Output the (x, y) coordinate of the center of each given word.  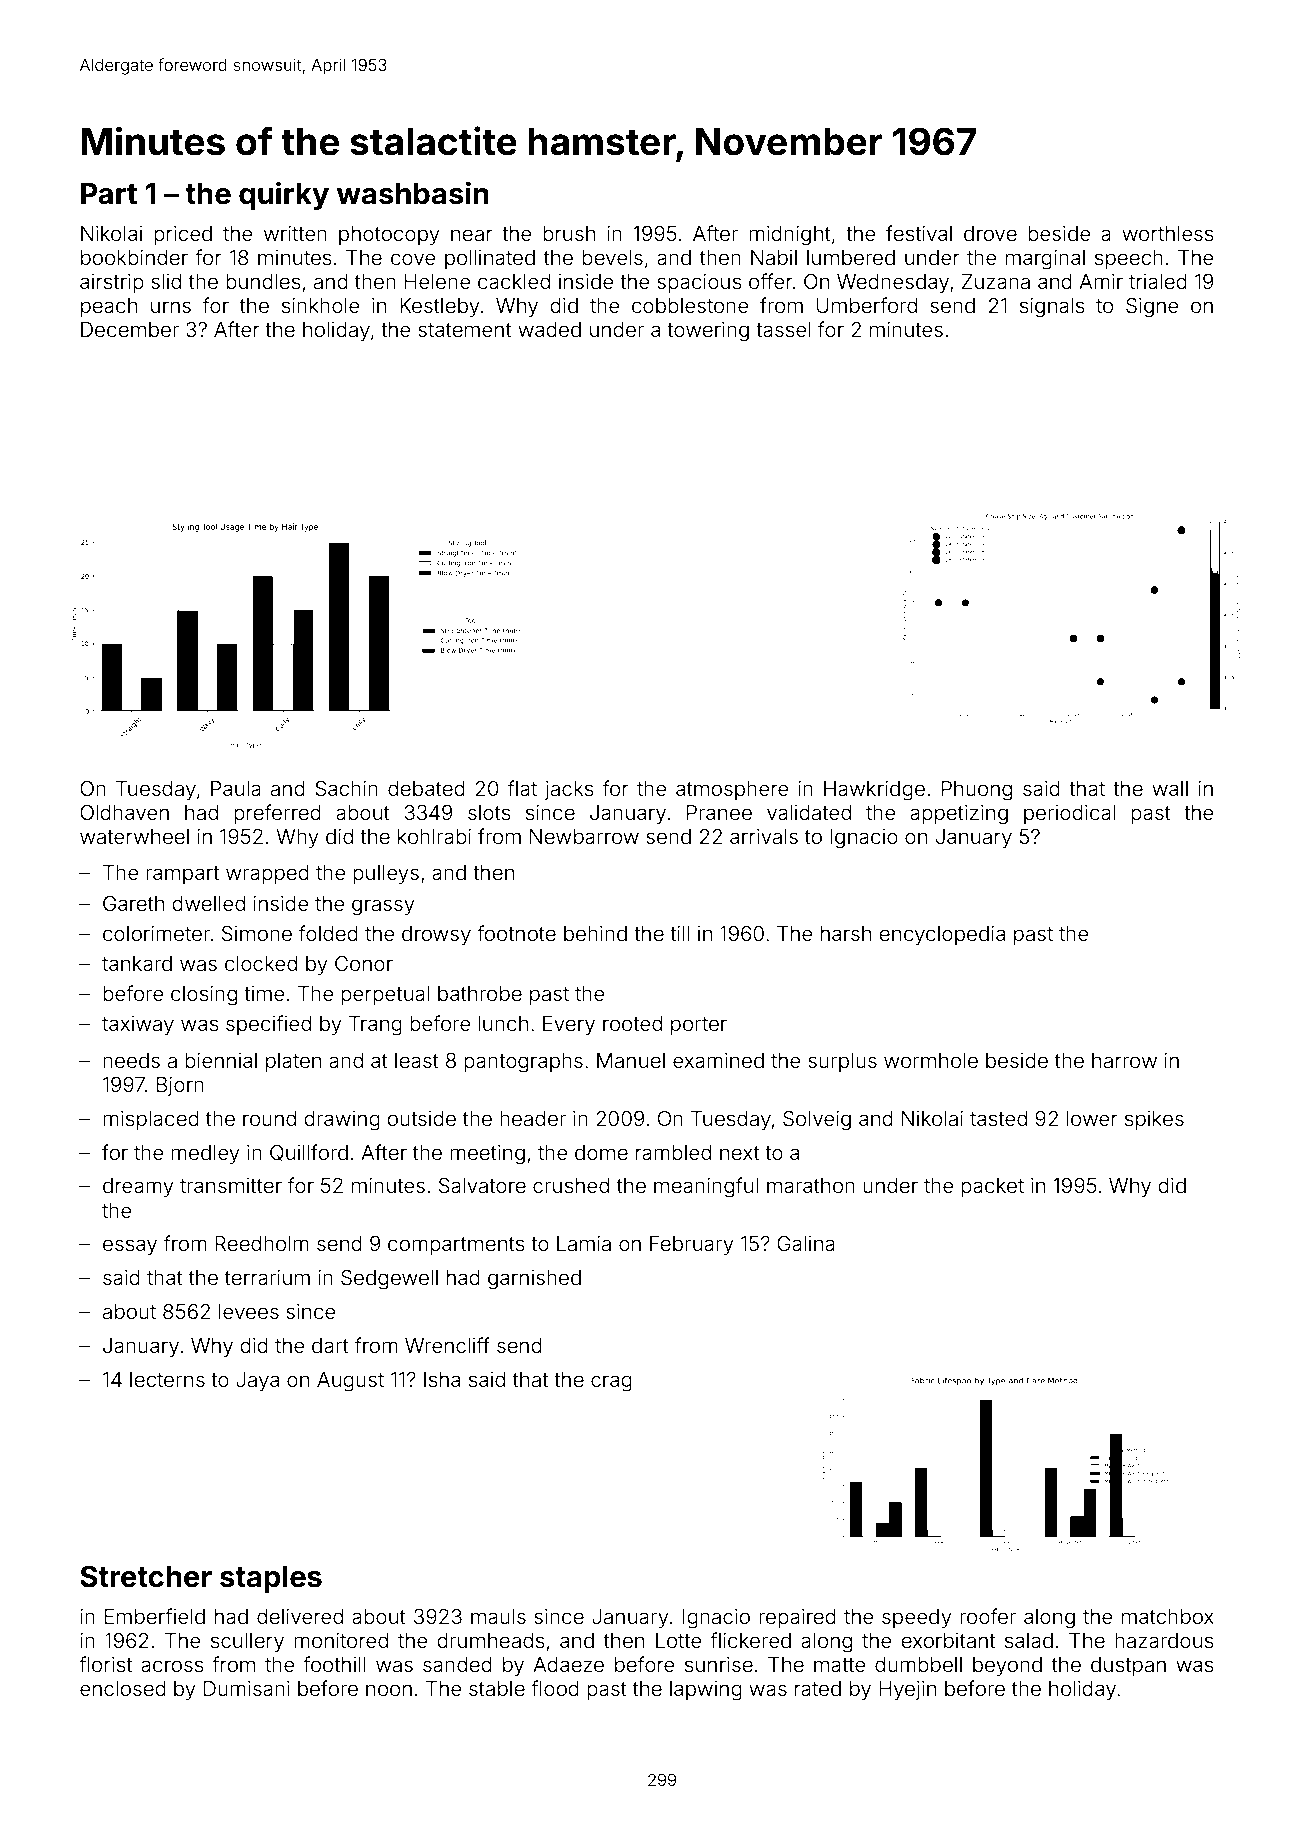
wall (1170, 788)
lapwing (706, 1691)
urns (171, 307)
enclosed (123, 1688)
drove (990, 233)
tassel (783, 329)
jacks (568, 790)
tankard (137, 963)
